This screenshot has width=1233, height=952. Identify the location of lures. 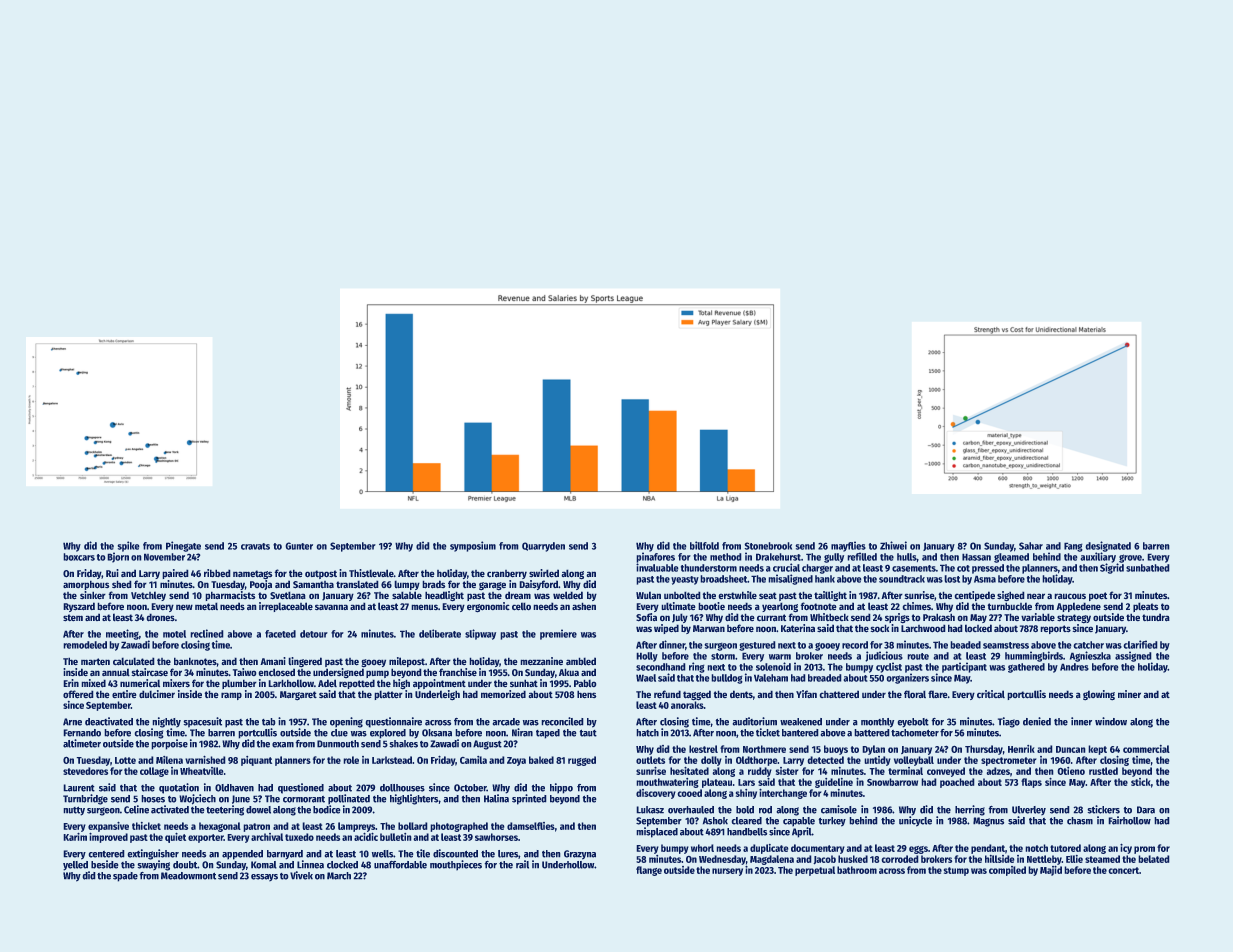
(508, 854).
